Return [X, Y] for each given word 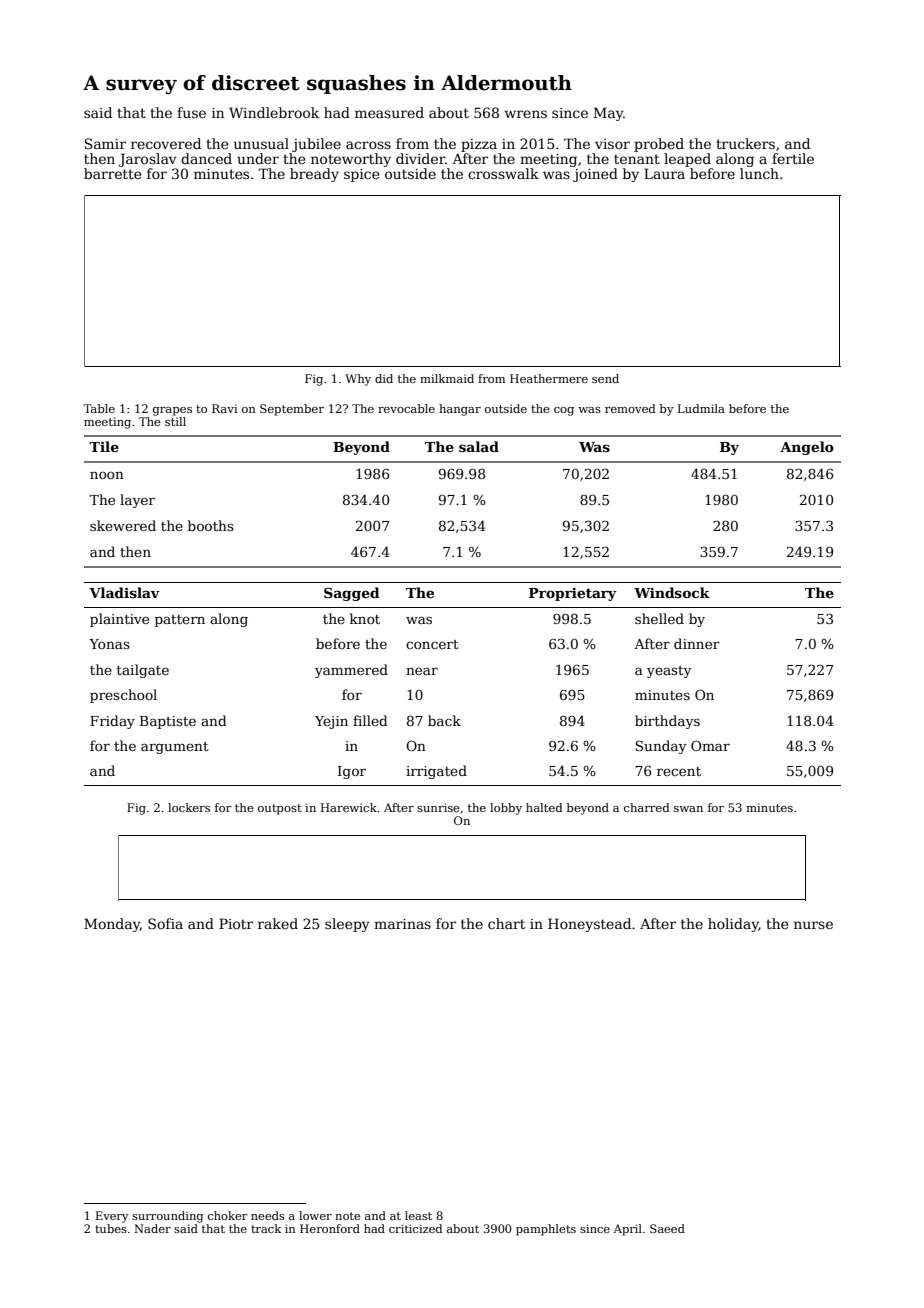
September [292, 410]
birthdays [667, 722]
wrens [526, 114]
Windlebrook [274, 112]
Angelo [807, 448]
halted [544, 807]
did [384, 378]
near [422, 671]
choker [227, 1215]
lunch [759, 173]
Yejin [331, 722]
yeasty [669, 672]
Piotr [236, 923]
